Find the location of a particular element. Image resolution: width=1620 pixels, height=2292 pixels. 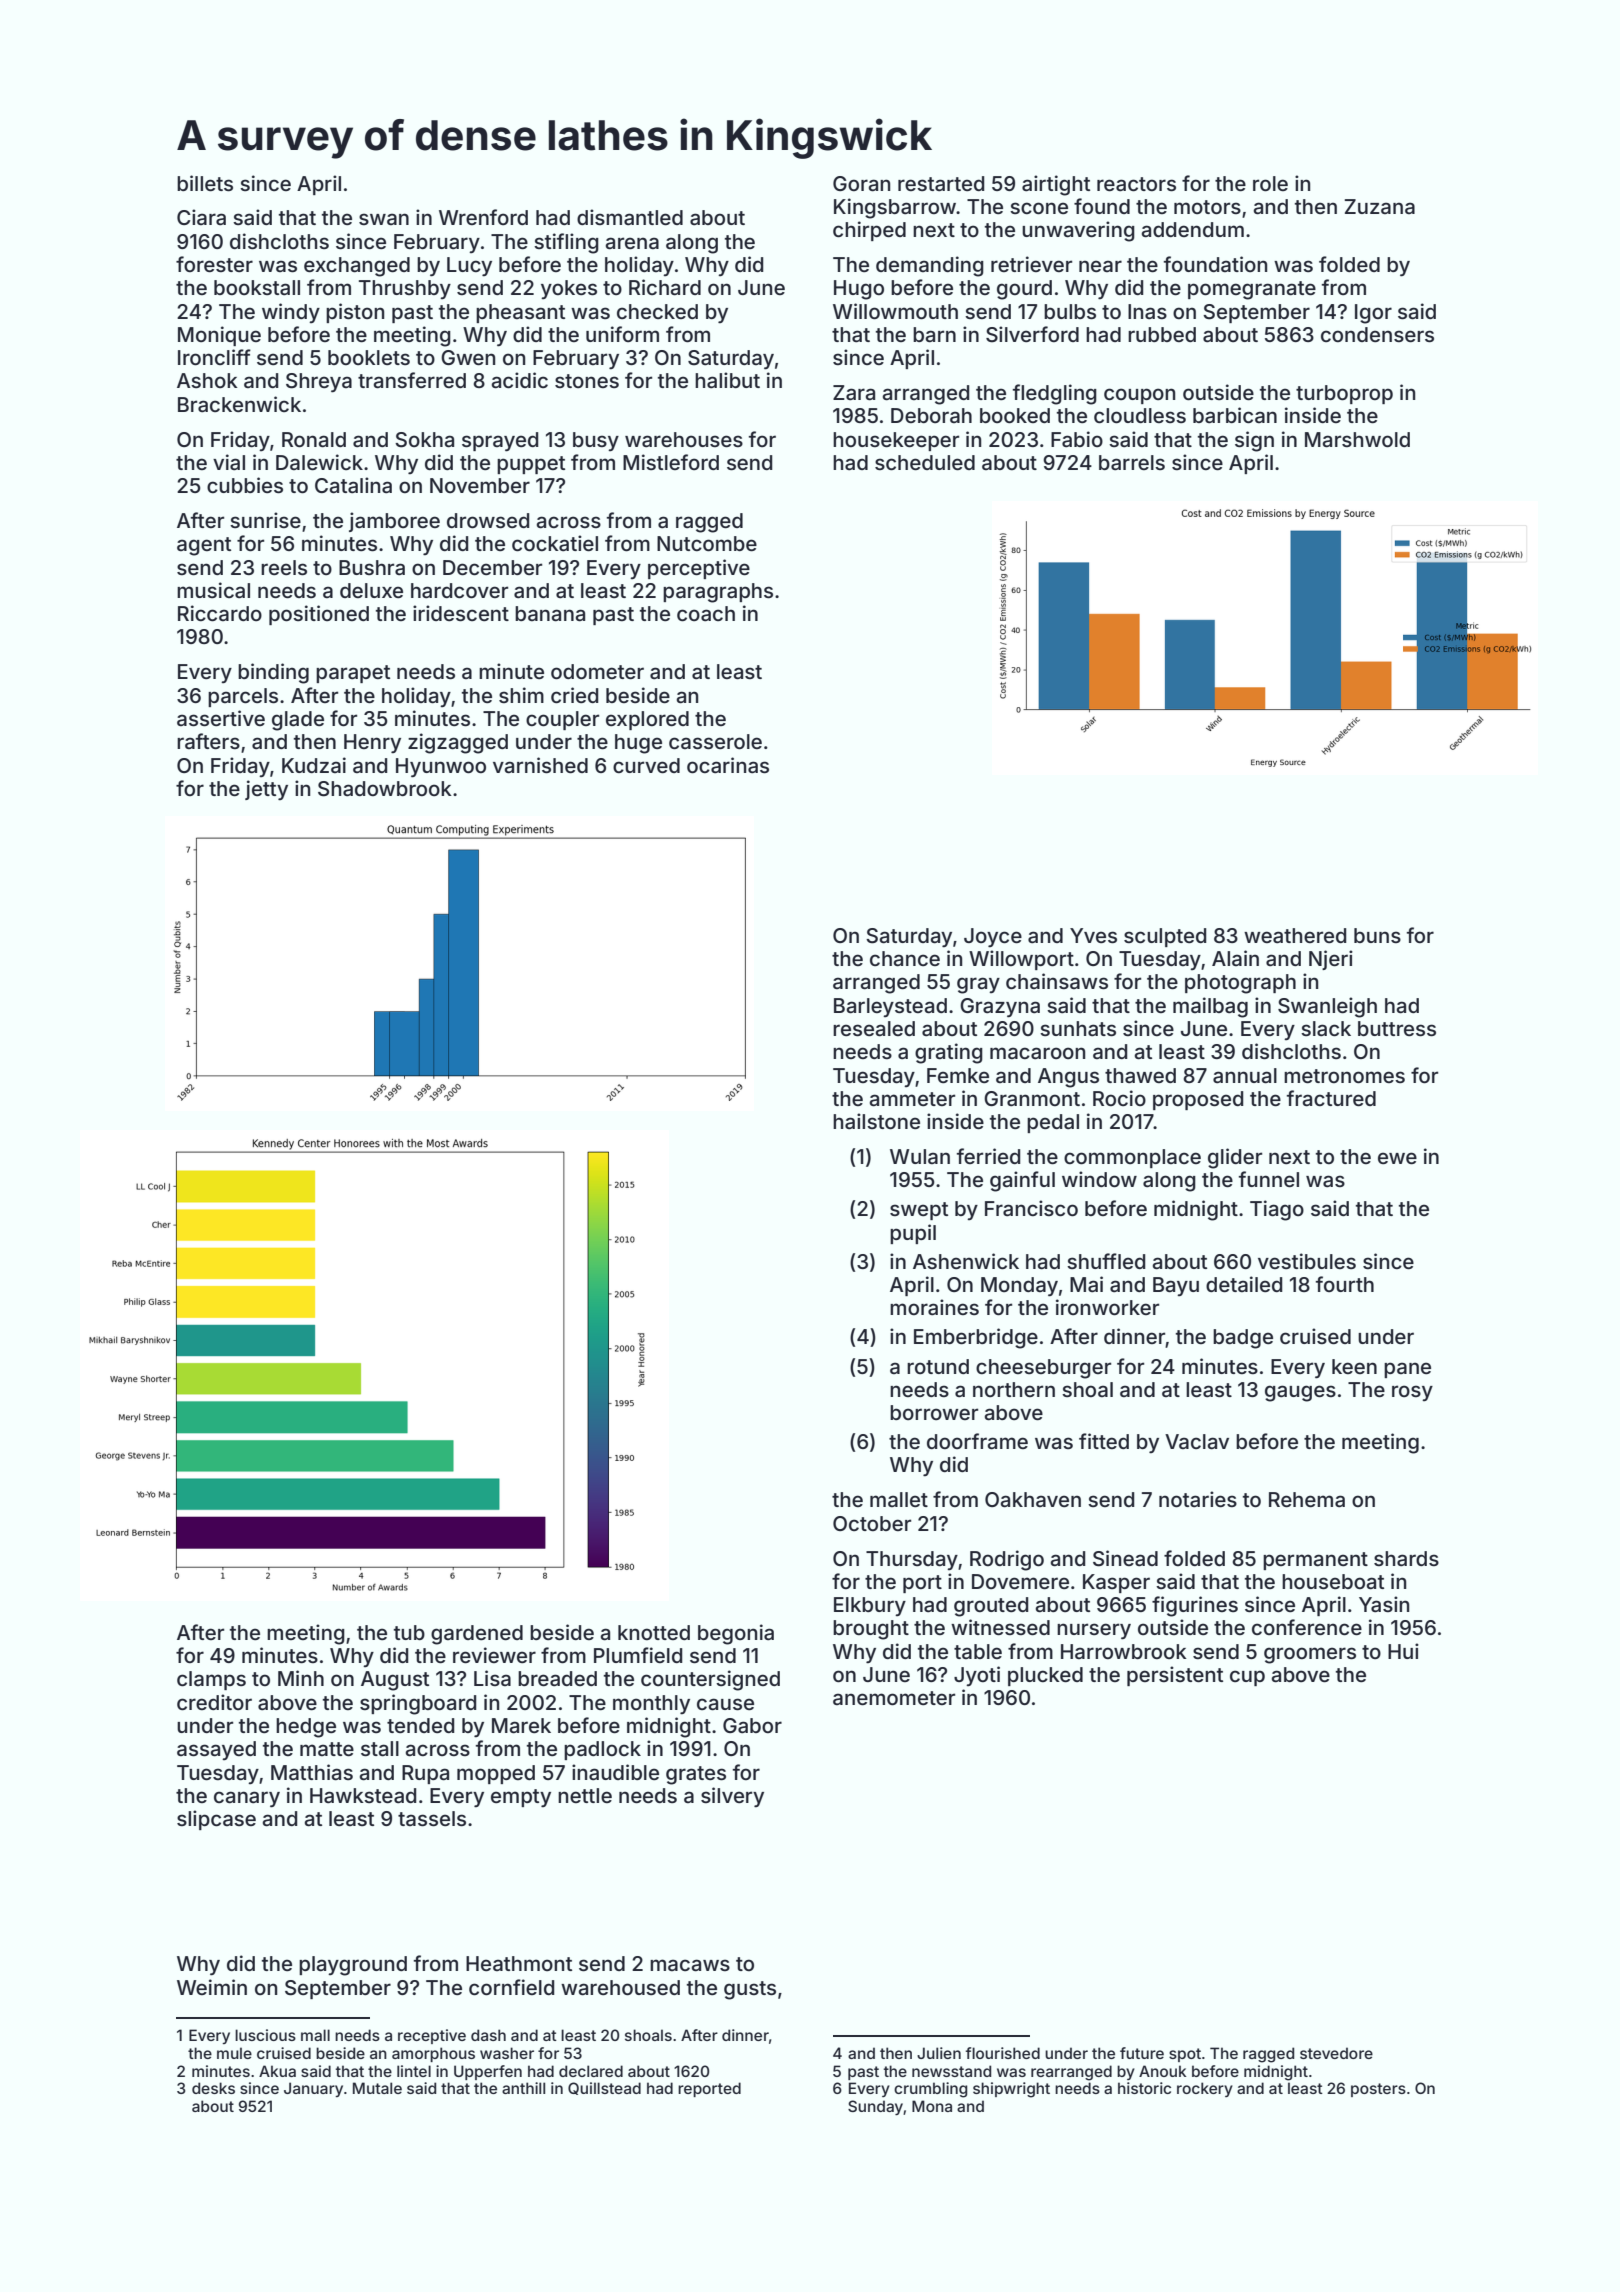

doorframe is located at coordinates (977, 1441).
